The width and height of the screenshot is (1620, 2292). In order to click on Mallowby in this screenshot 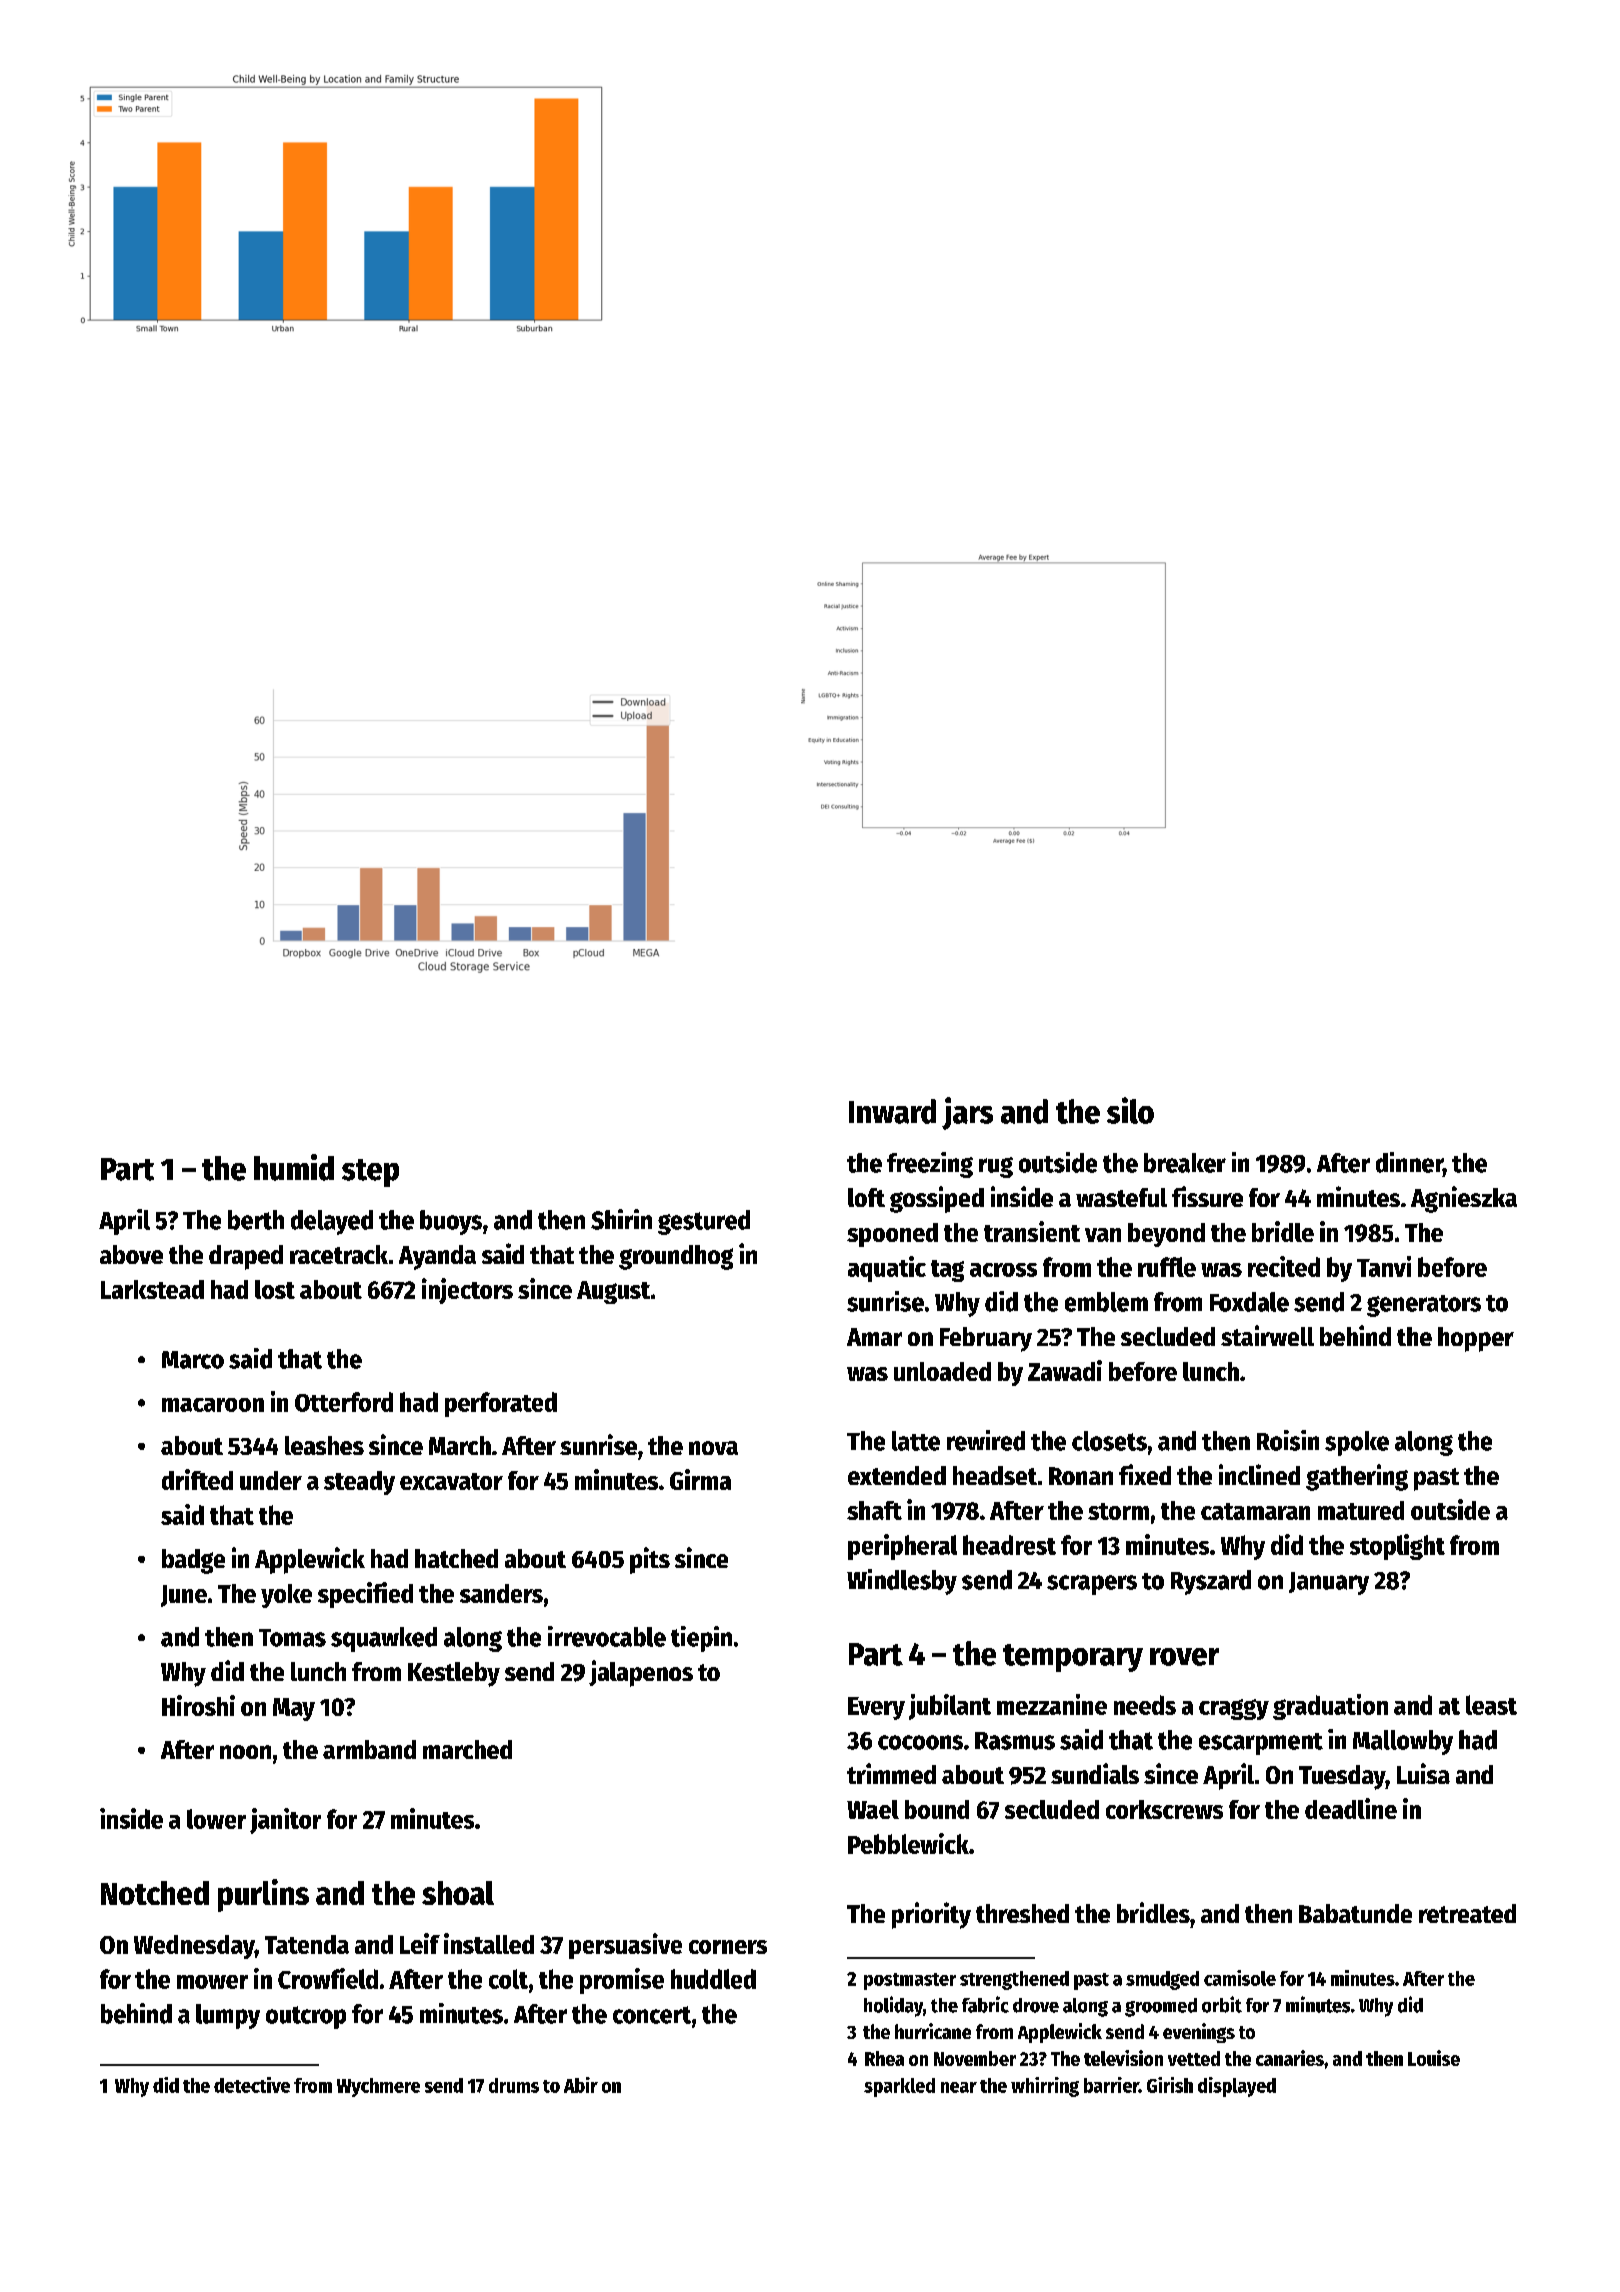, I will do `click(1403, 1742)`.
